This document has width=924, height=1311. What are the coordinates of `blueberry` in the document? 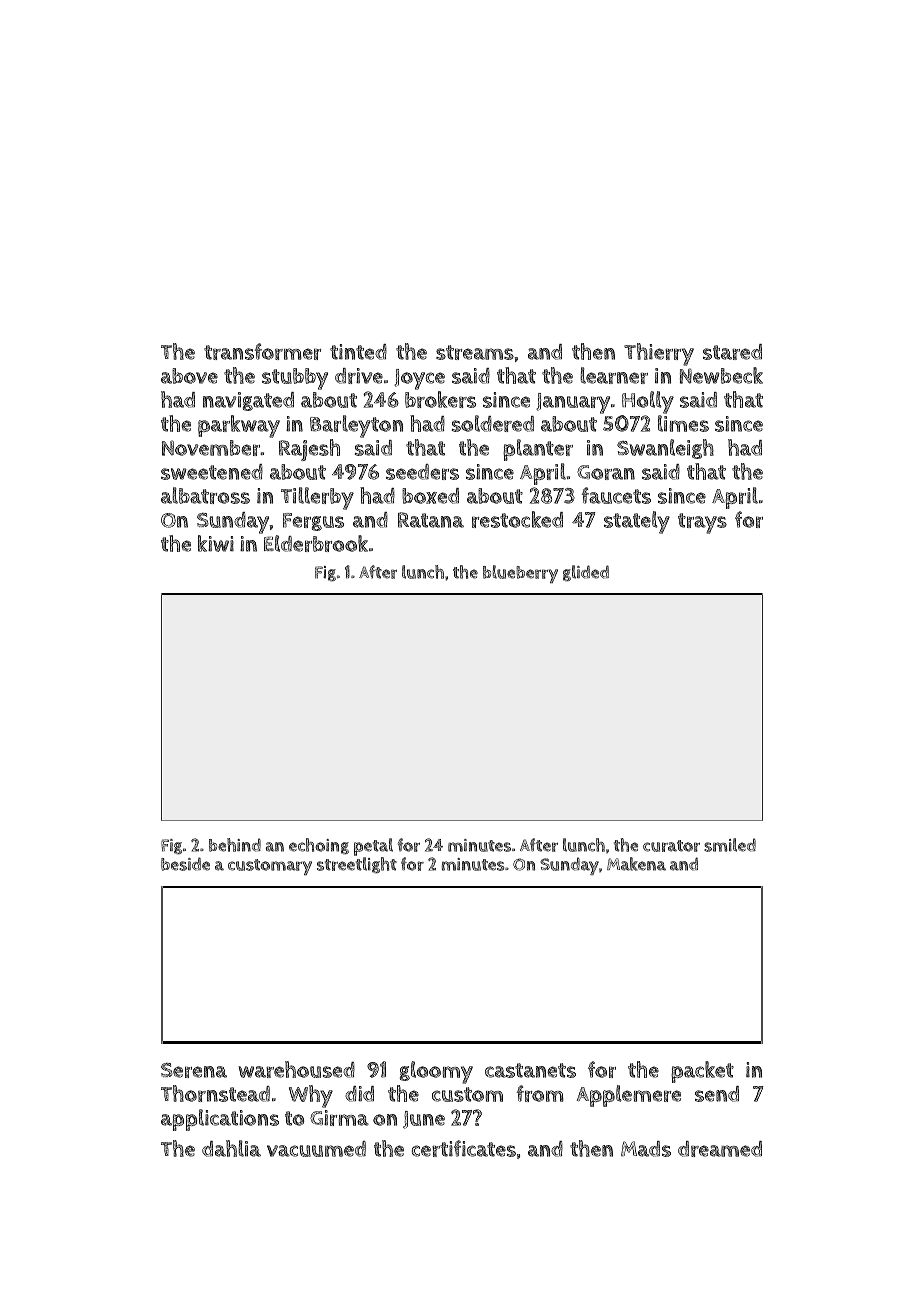 It's located at (520, 574).
